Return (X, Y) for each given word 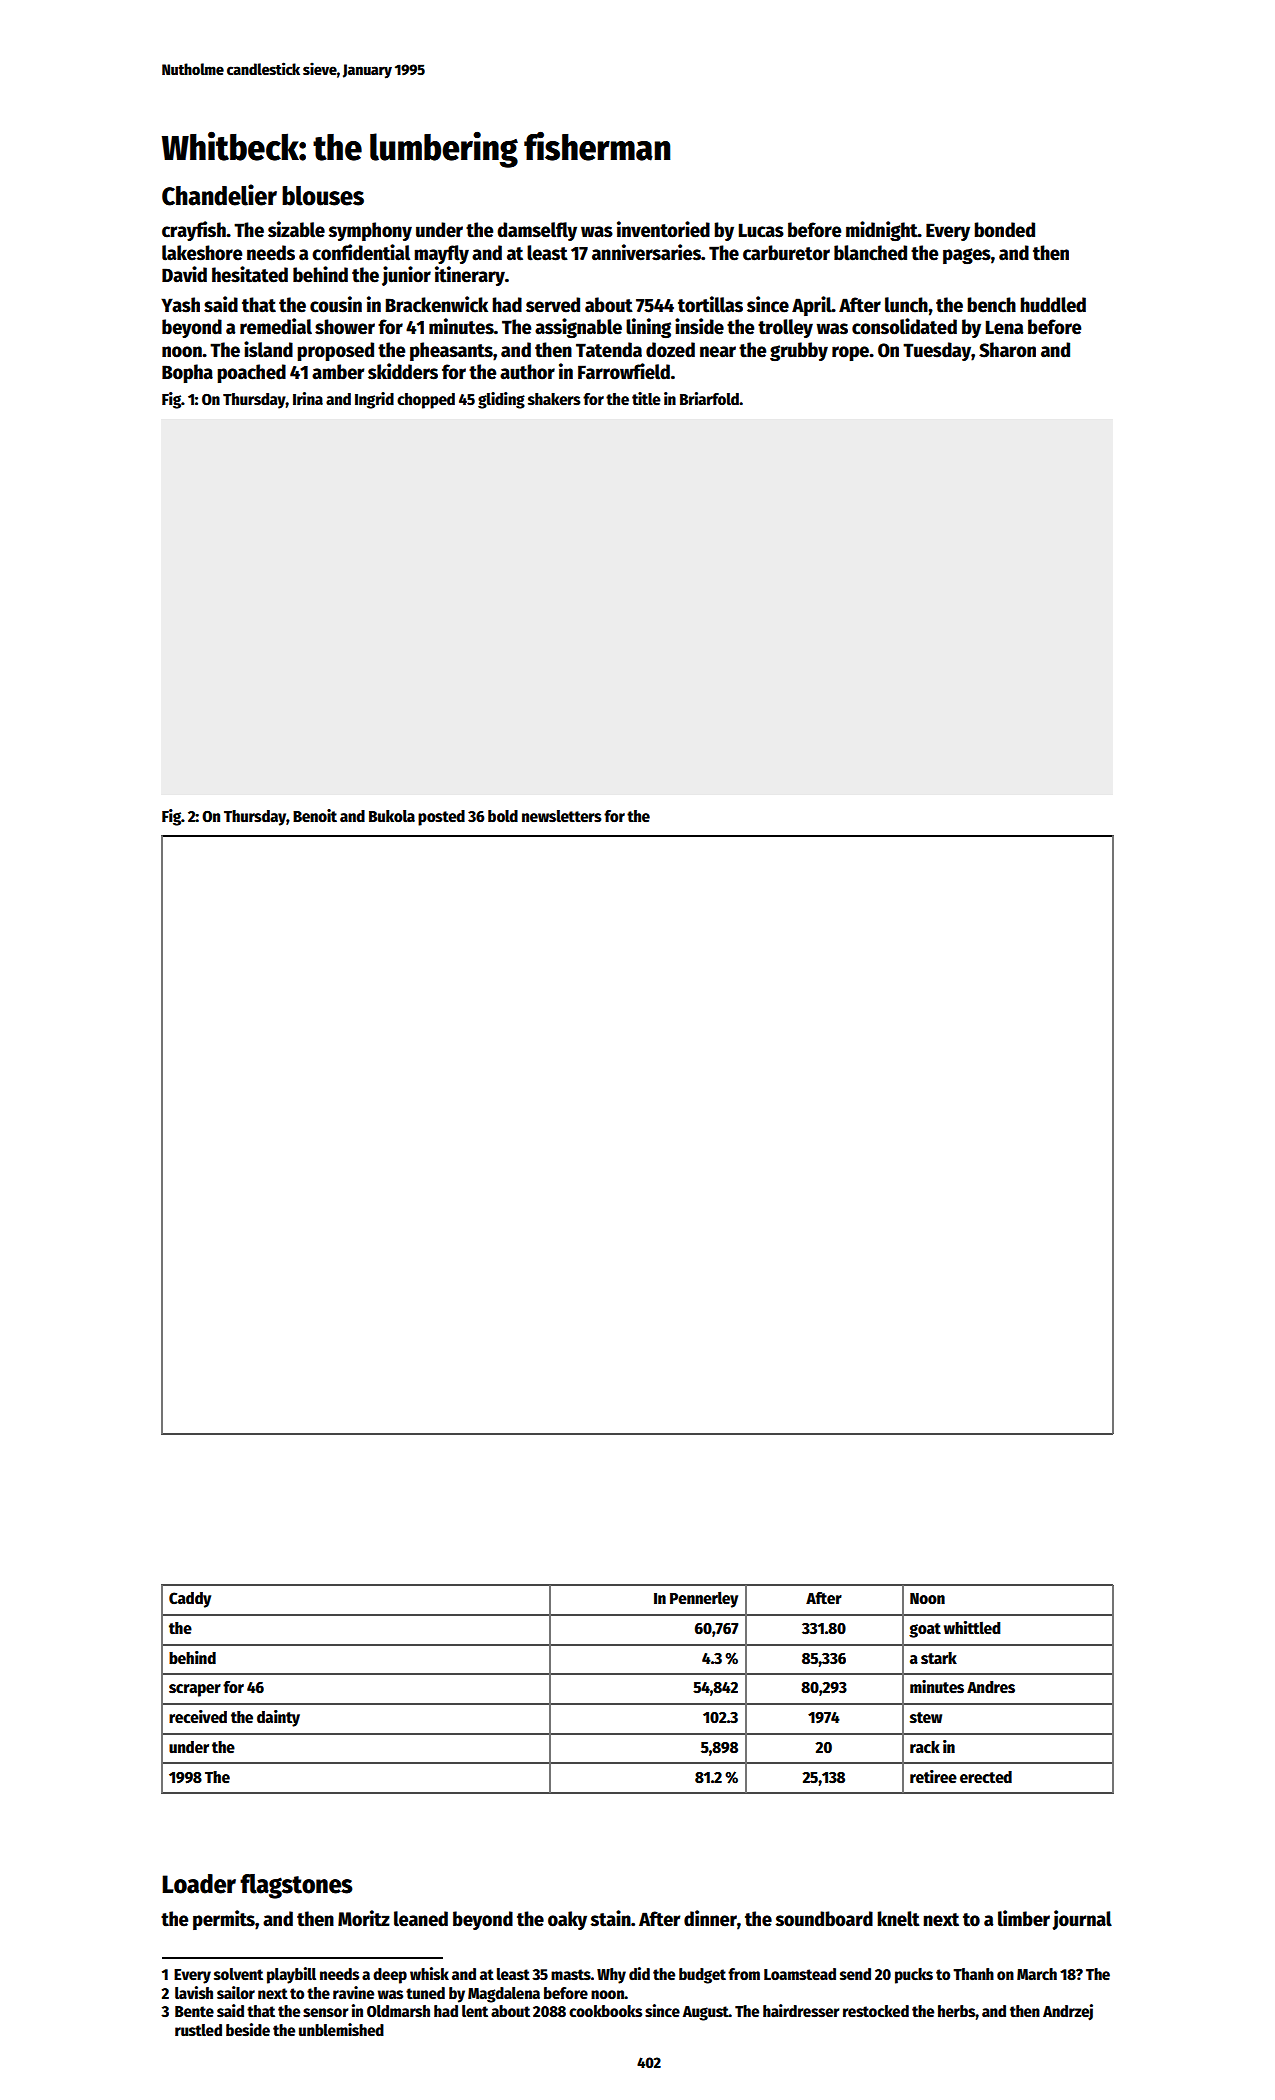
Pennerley (704, 1599)
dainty (278, 1718)
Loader (199, 1884)
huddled (1053, 305)
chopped (426, 401)
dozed (670, 350)
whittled (972, 1628)
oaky (567, 1920)
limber (1024, 1918)
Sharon (1007, 350)
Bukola (392, 816)
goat (925, 1630)
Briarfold (709, 398)
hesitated (250, 274)
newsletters (562, 816)
